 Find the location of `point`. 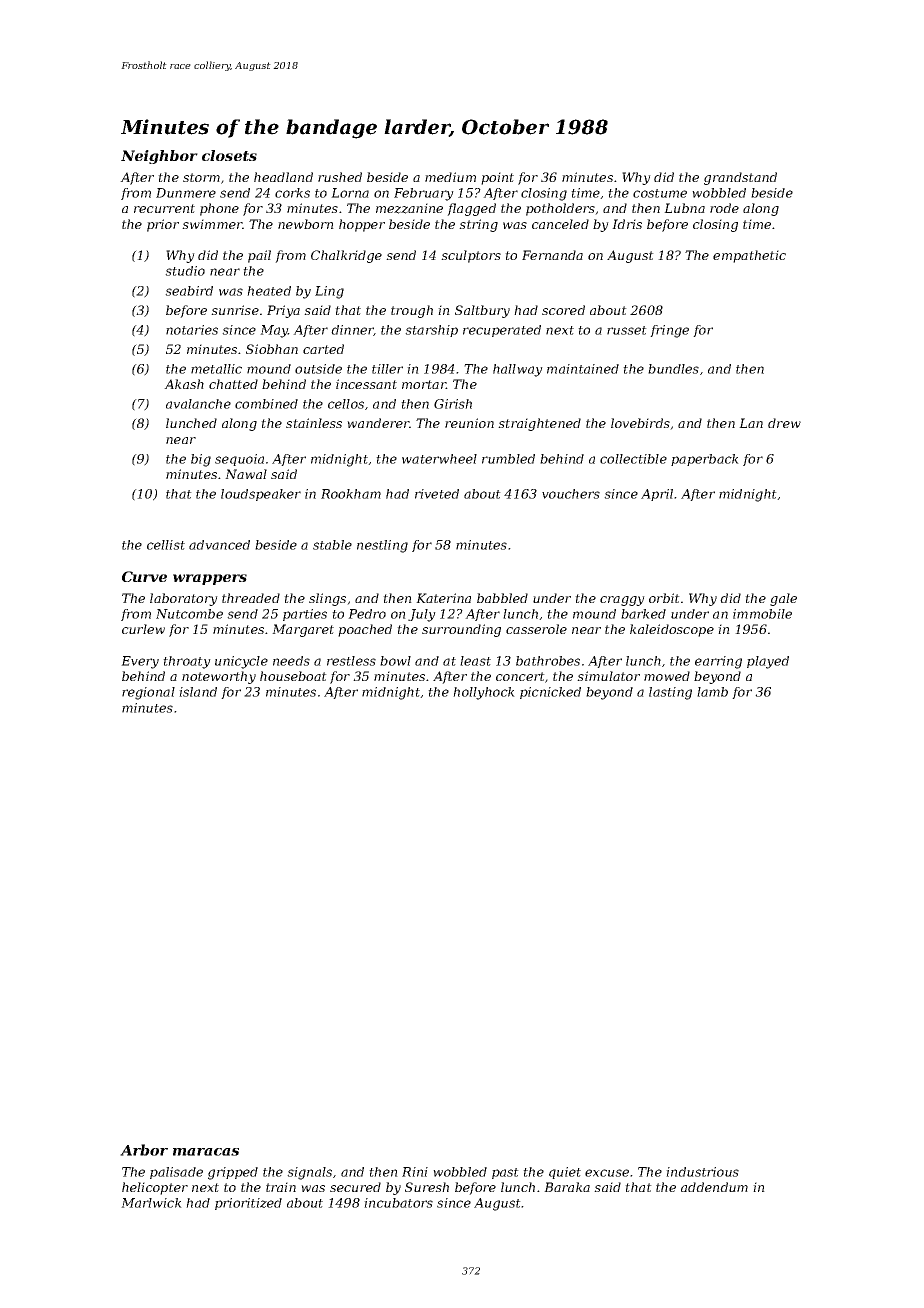

point is located at coordinates (497, 178).
